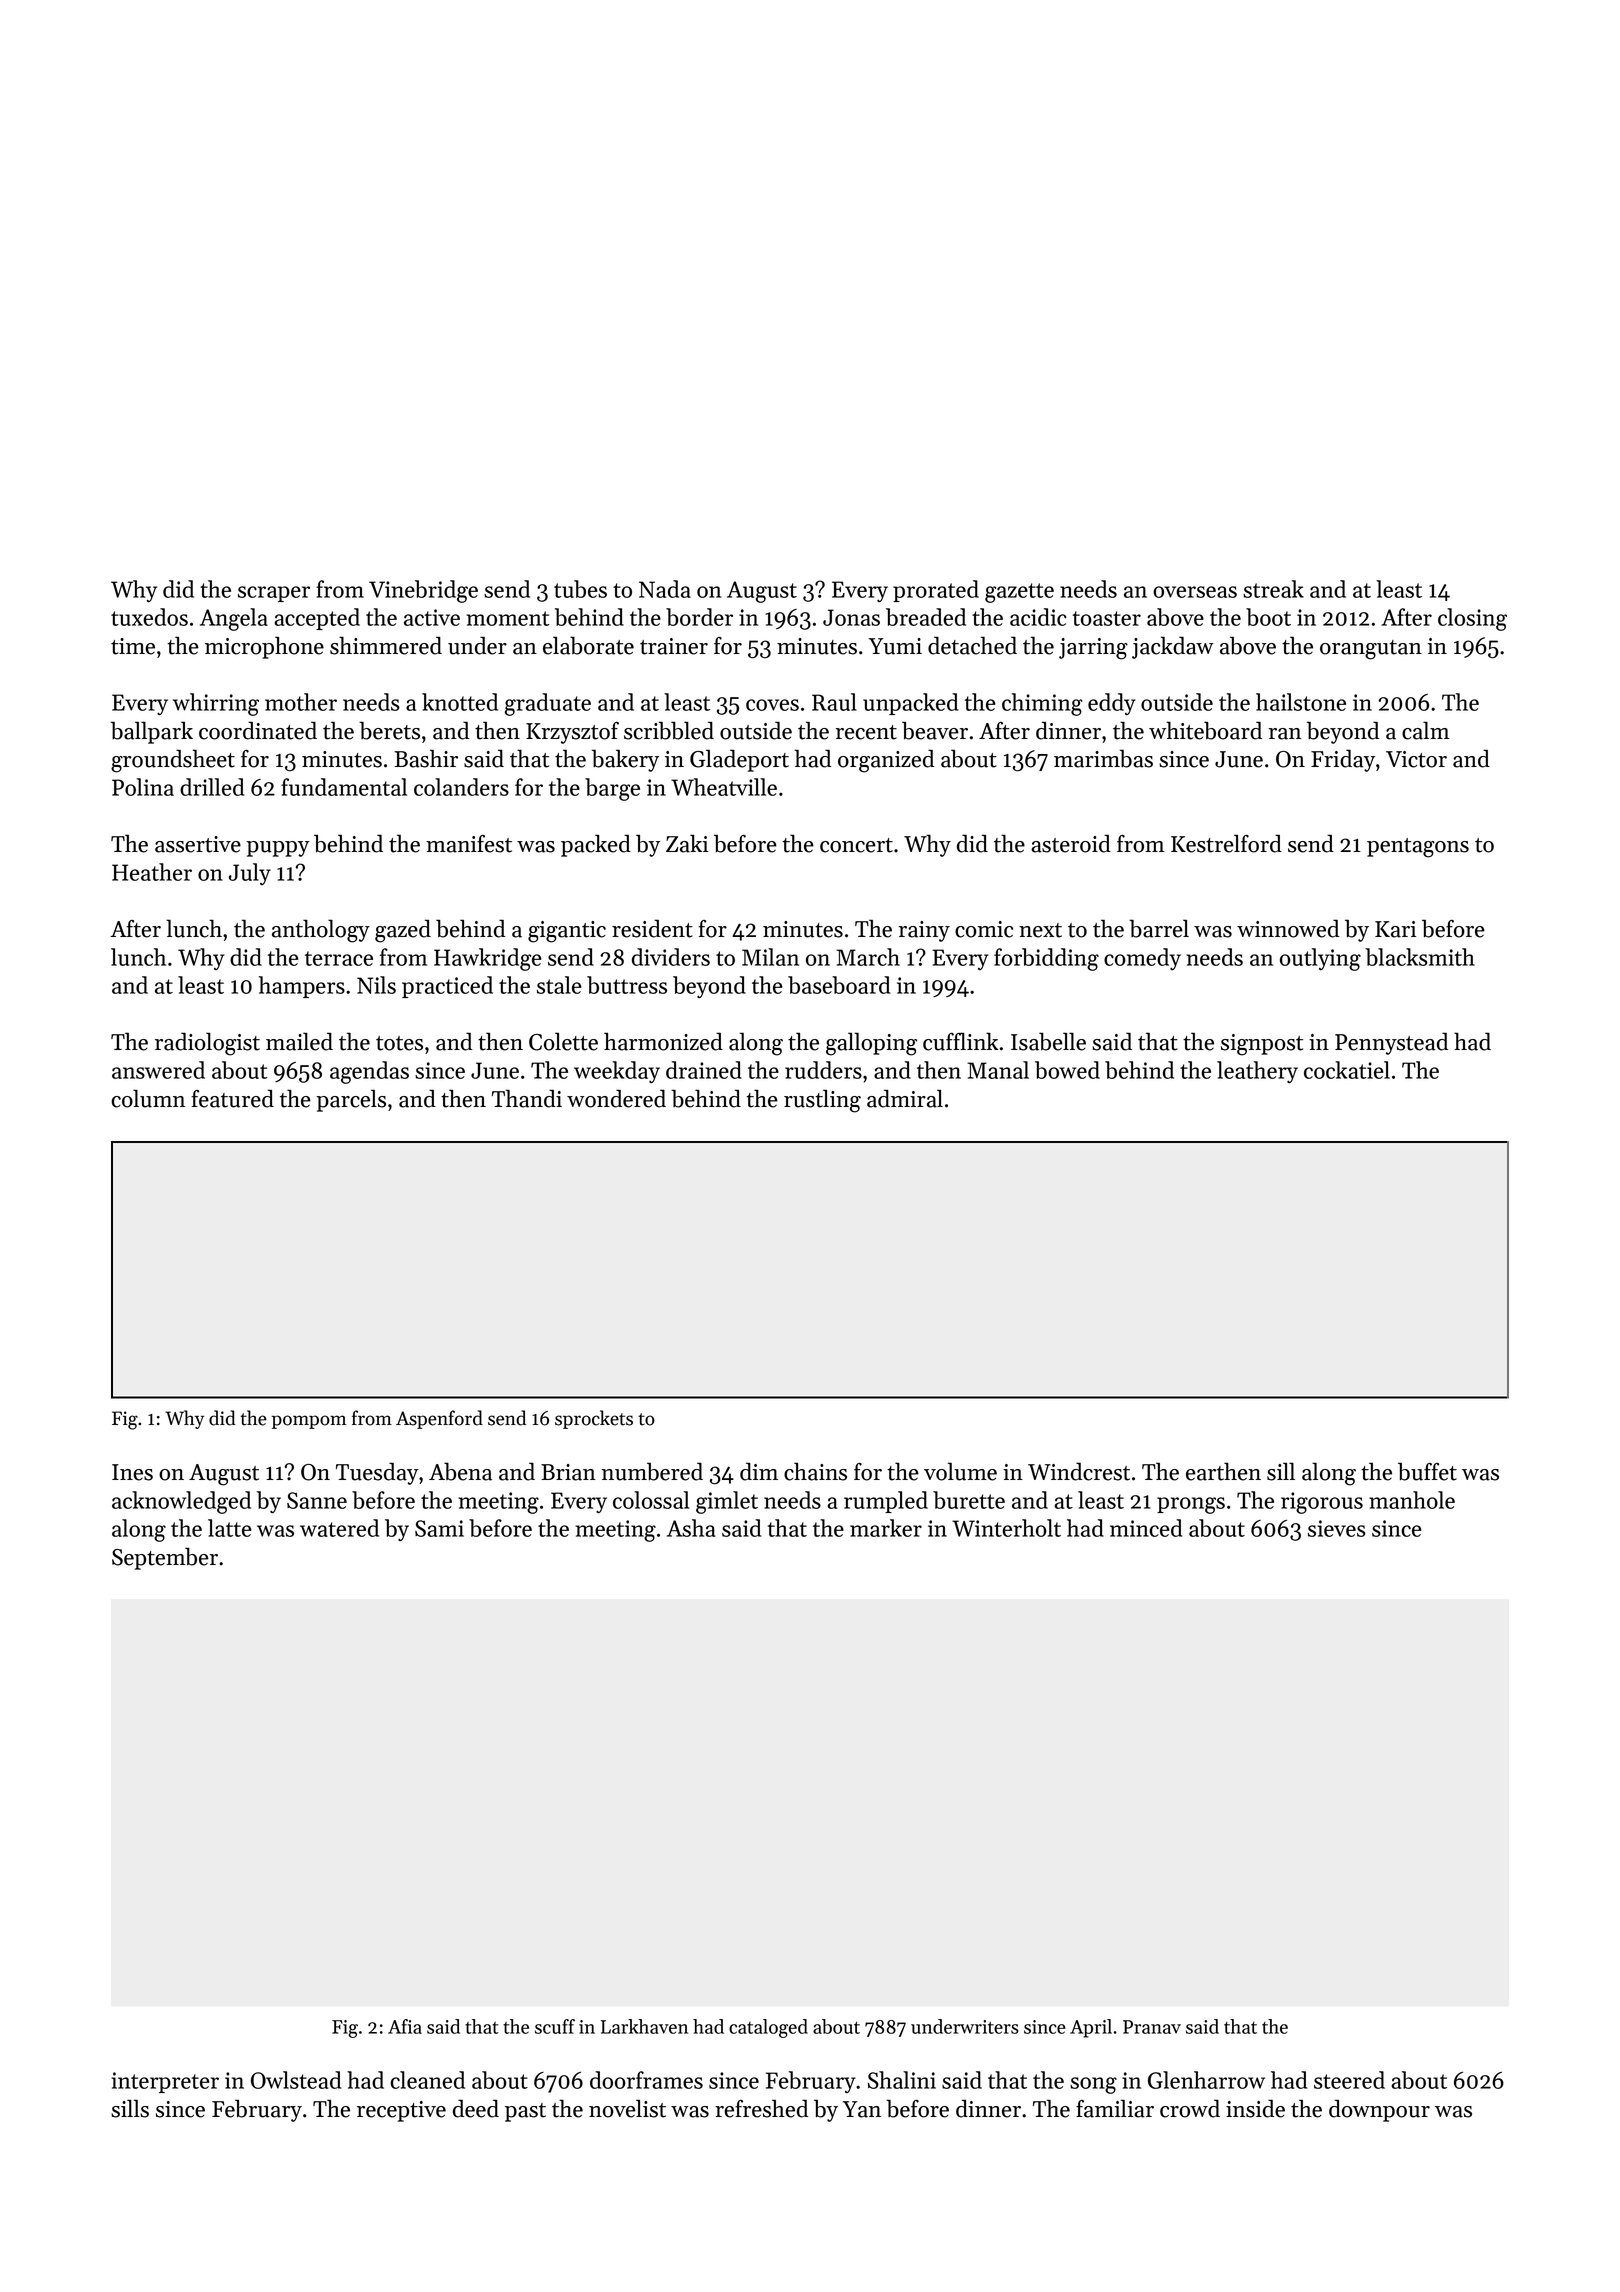 Image resolution: width=1620 pixels, height=2292 pixels. Describe the element at coordinates (822, 1101) in the screenshot. I see `rustling` at that location.
